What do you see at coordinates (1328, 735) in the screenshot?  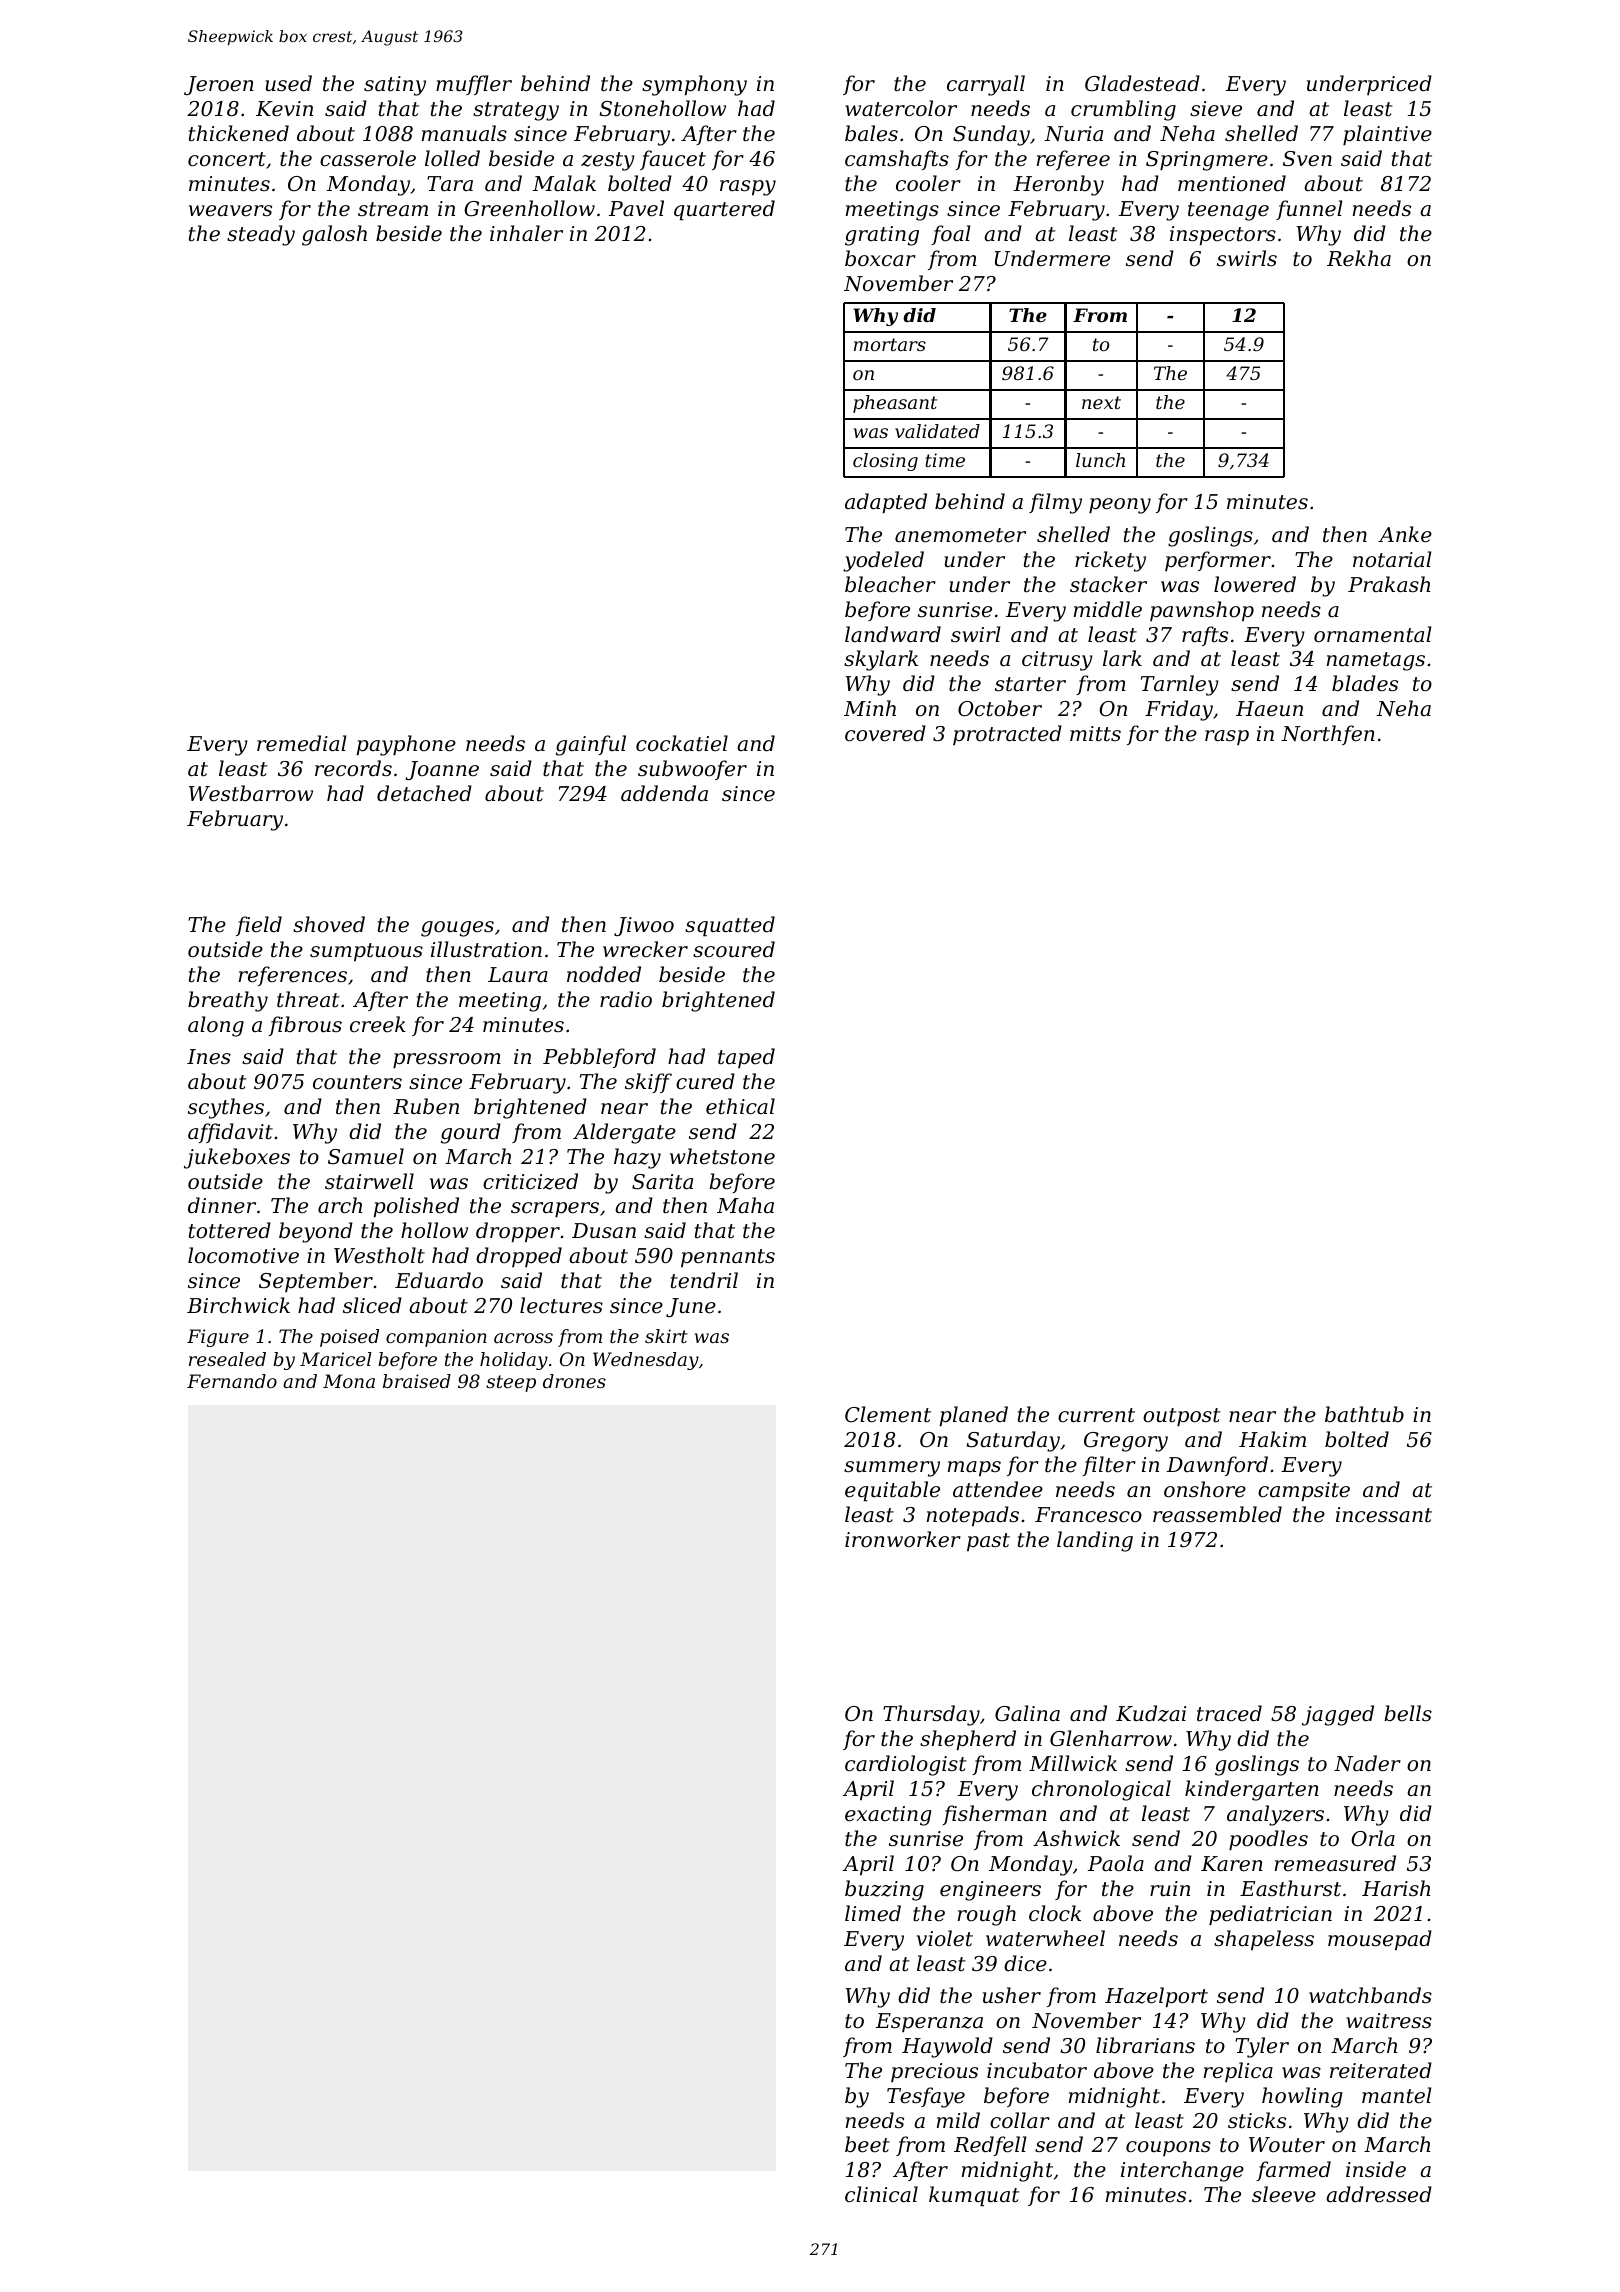 I see `Northfen` at bounding box center [1328, 735].
